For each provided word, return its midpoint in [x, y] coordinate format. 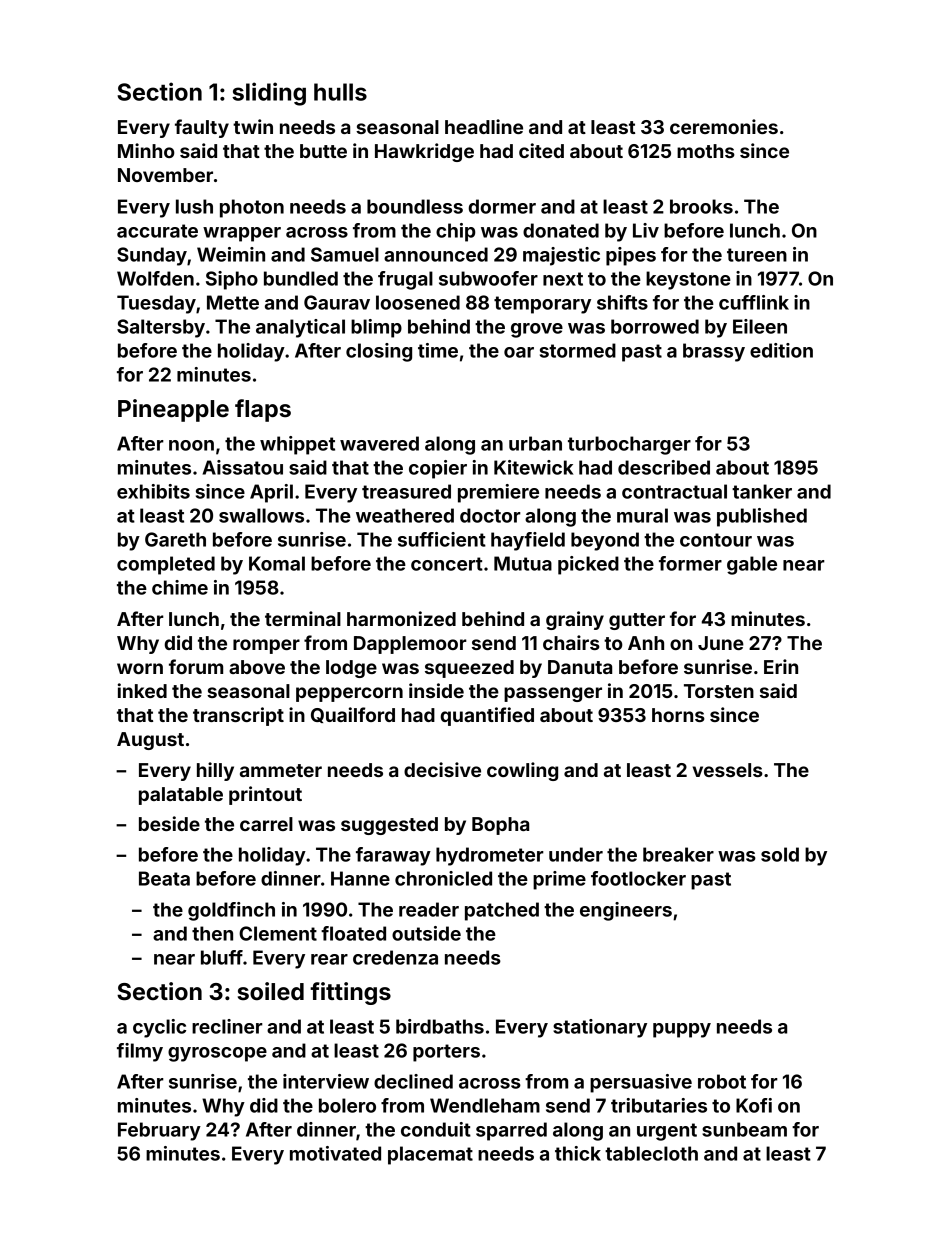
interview [326, 1081]
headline [484, 126]
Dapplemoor [410, 645]
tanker [762, 491]
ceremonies [724, 126]
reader [429, 909]
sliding [269, 94]
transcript [238, 716]
